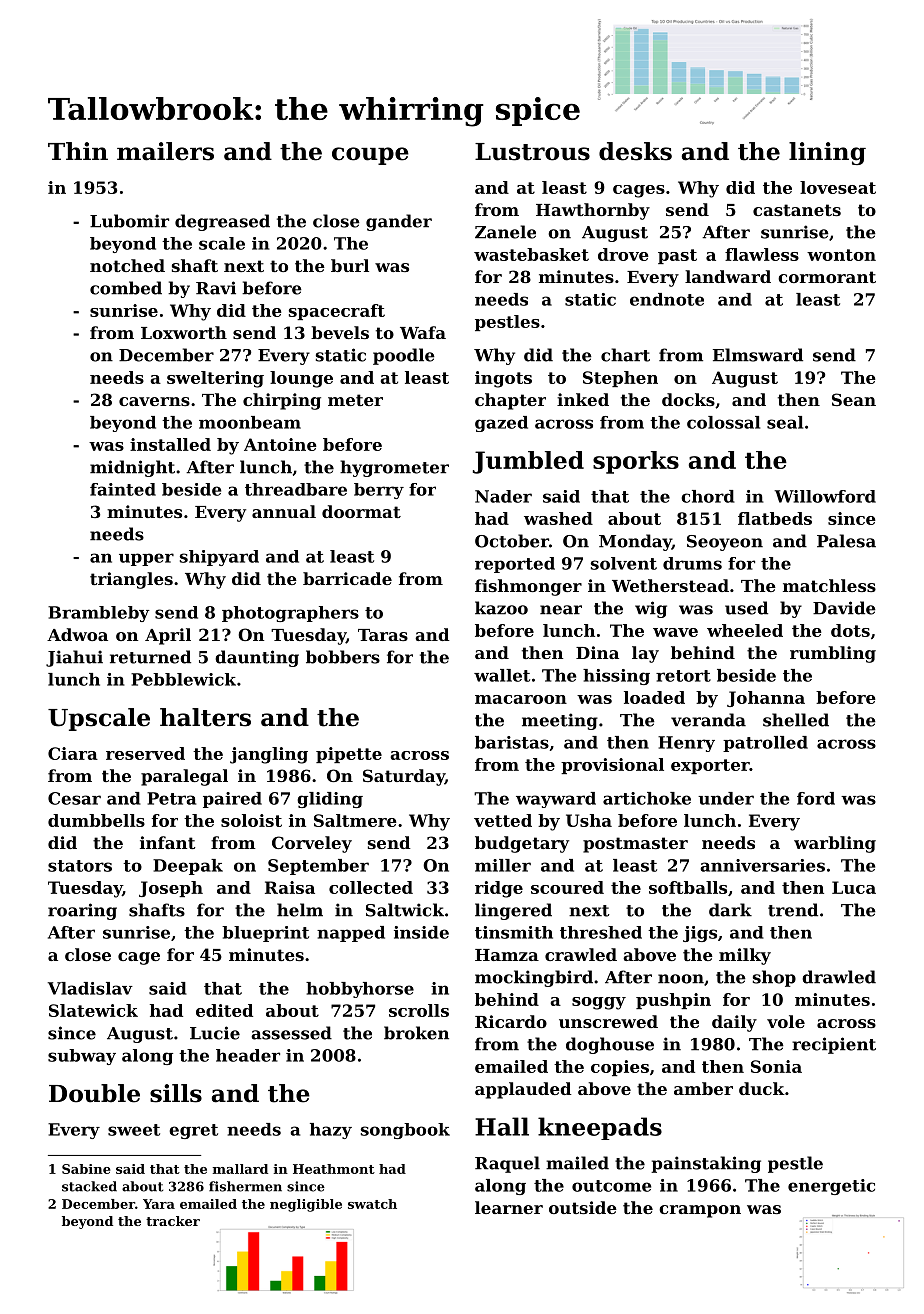 Image resolution: width=924 pixels, height=1314 pixels. Describe the element at coordinates (165, 151) in the screenshot. I see `mailers` at that location.
